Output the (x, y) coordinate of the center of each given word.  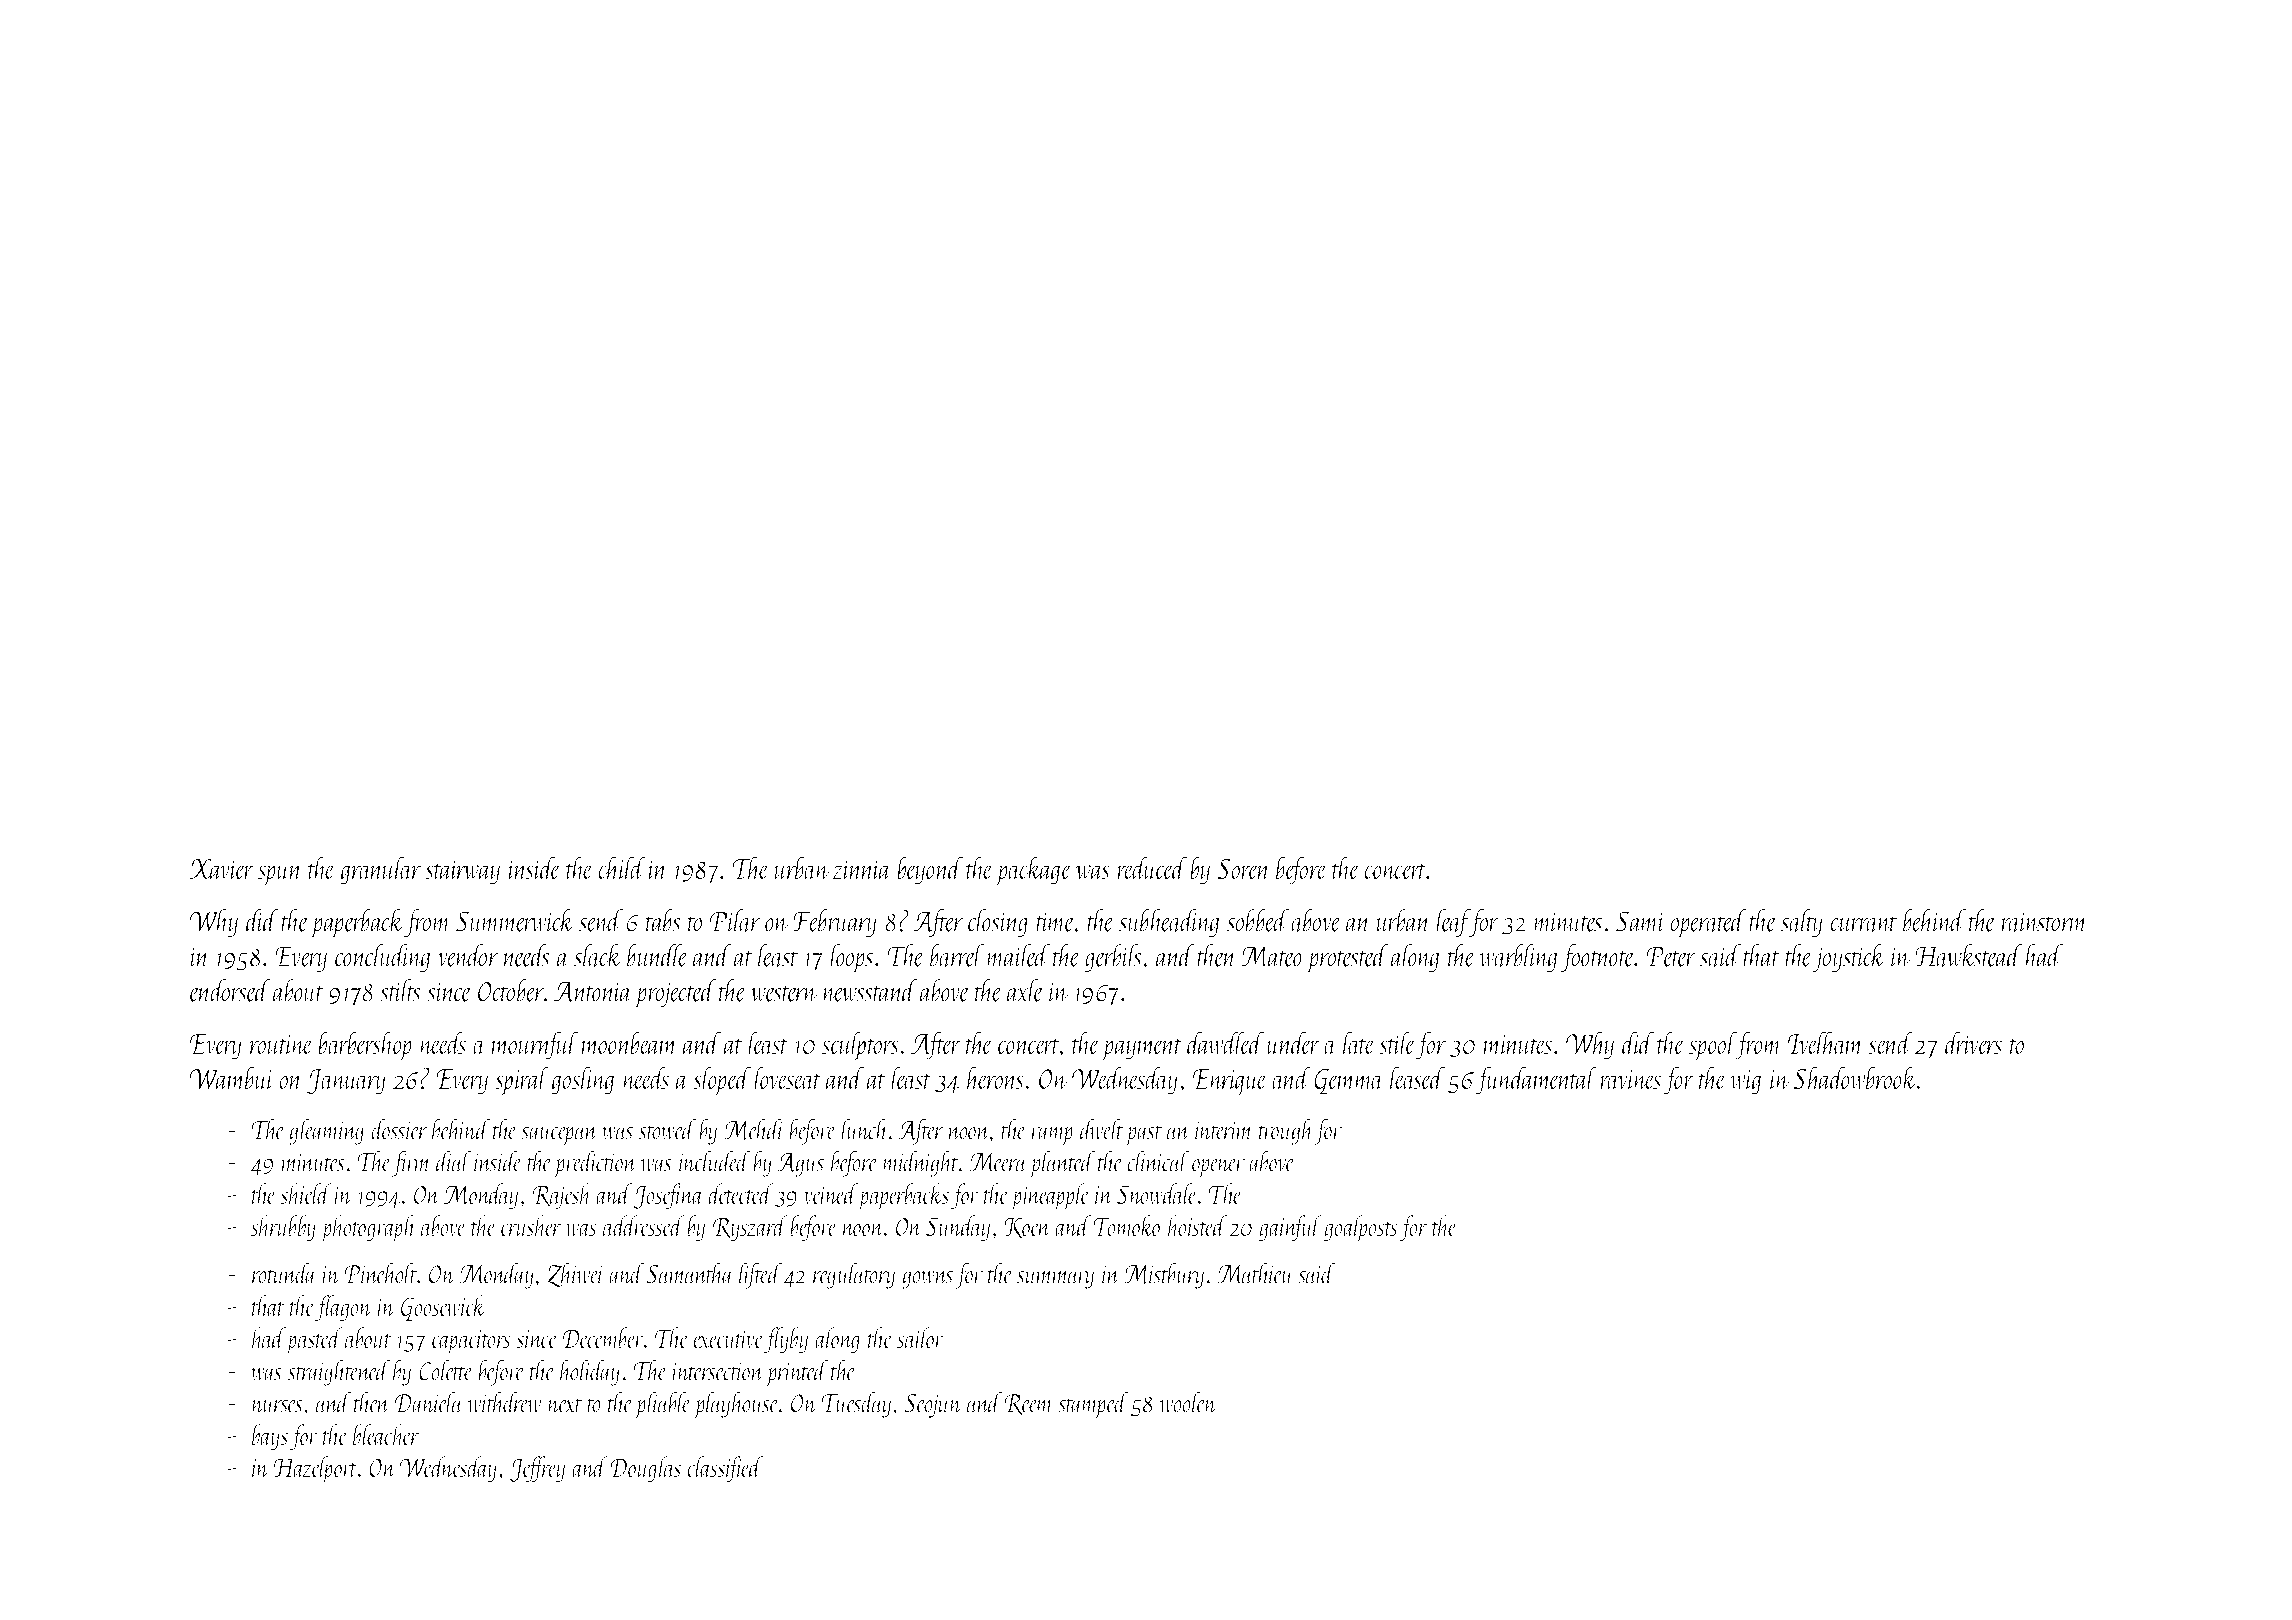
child (622, 867)
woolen (1188, 1402)
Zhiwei (576, 1274)
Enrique (1230, 1082)
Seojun (933, 1406)
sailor (920, 1337)
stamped (1093, 1405)
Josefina (669, 1196)
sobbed (1258, 920)
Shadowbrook (1855, 1078)
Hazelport (316, 1470)
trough (1286, 1131)
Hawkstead (1969, 955)
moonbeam (629, 1043)
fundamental (1536, 1080)
